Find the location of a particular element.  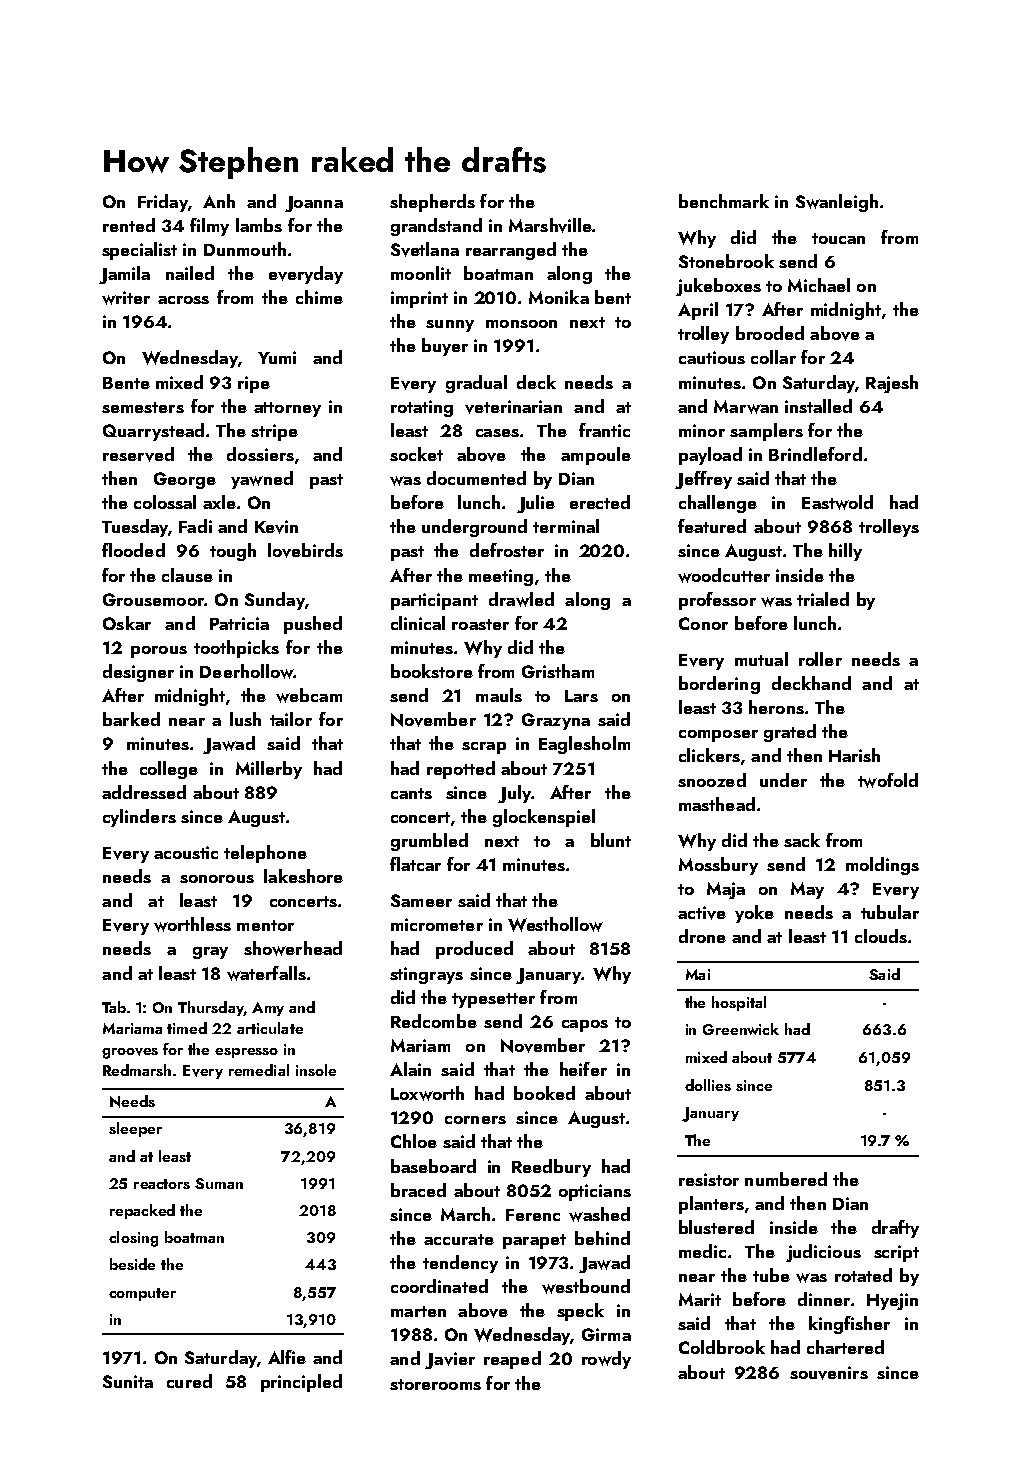

reaped is located at coordinates (512, 1360).
